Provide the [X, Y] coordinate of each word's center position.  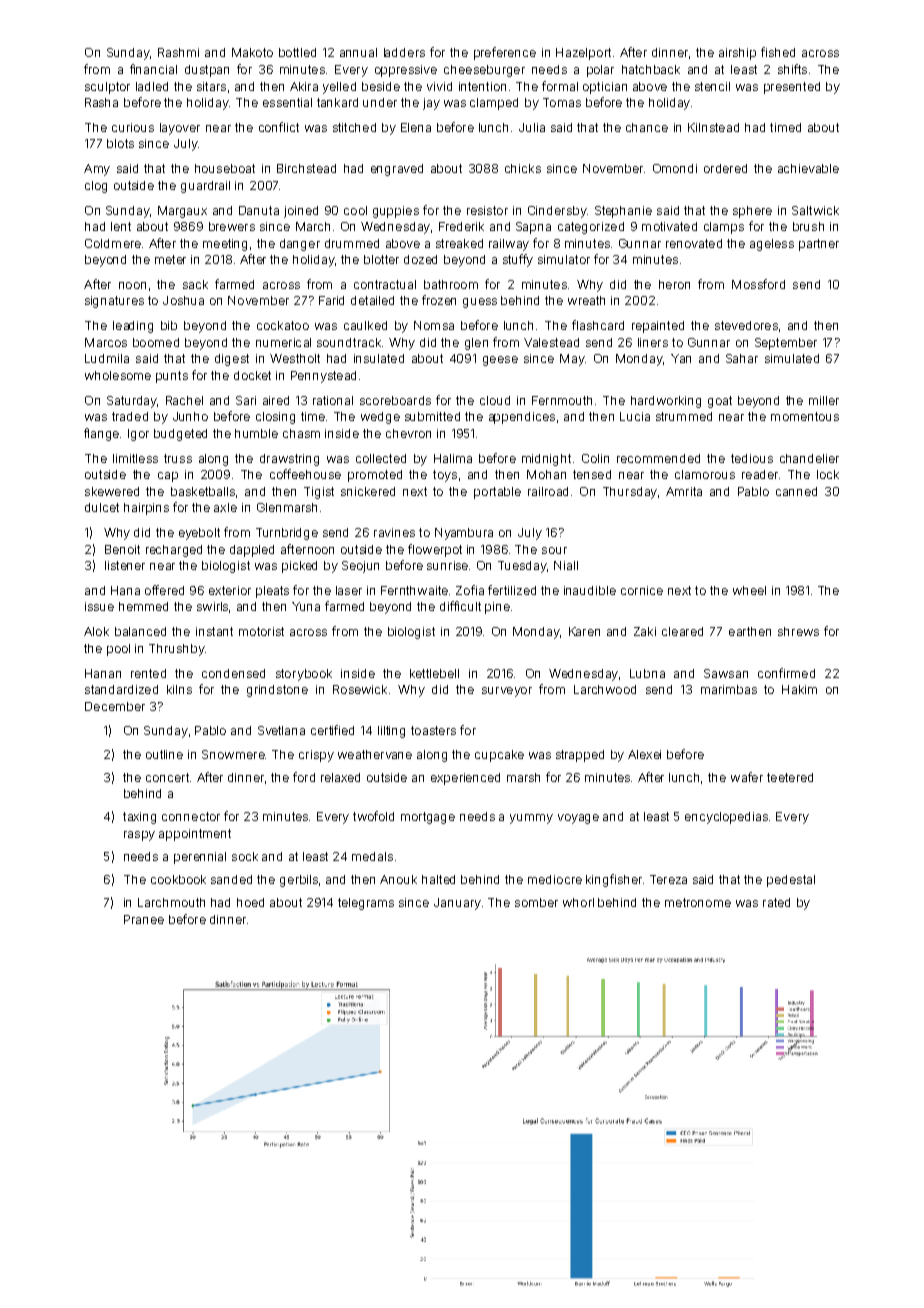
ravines [394, 532]
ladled [152, 86]
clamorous [705, 474]
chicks [523, 168]
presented [792, 88]
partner [819, 245]
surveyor [507, 692]
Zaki [645, 631]
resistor [487, 210]
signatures [114, 302]
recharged [174, 551]
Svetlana [281, 730]
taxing [139, 818]
